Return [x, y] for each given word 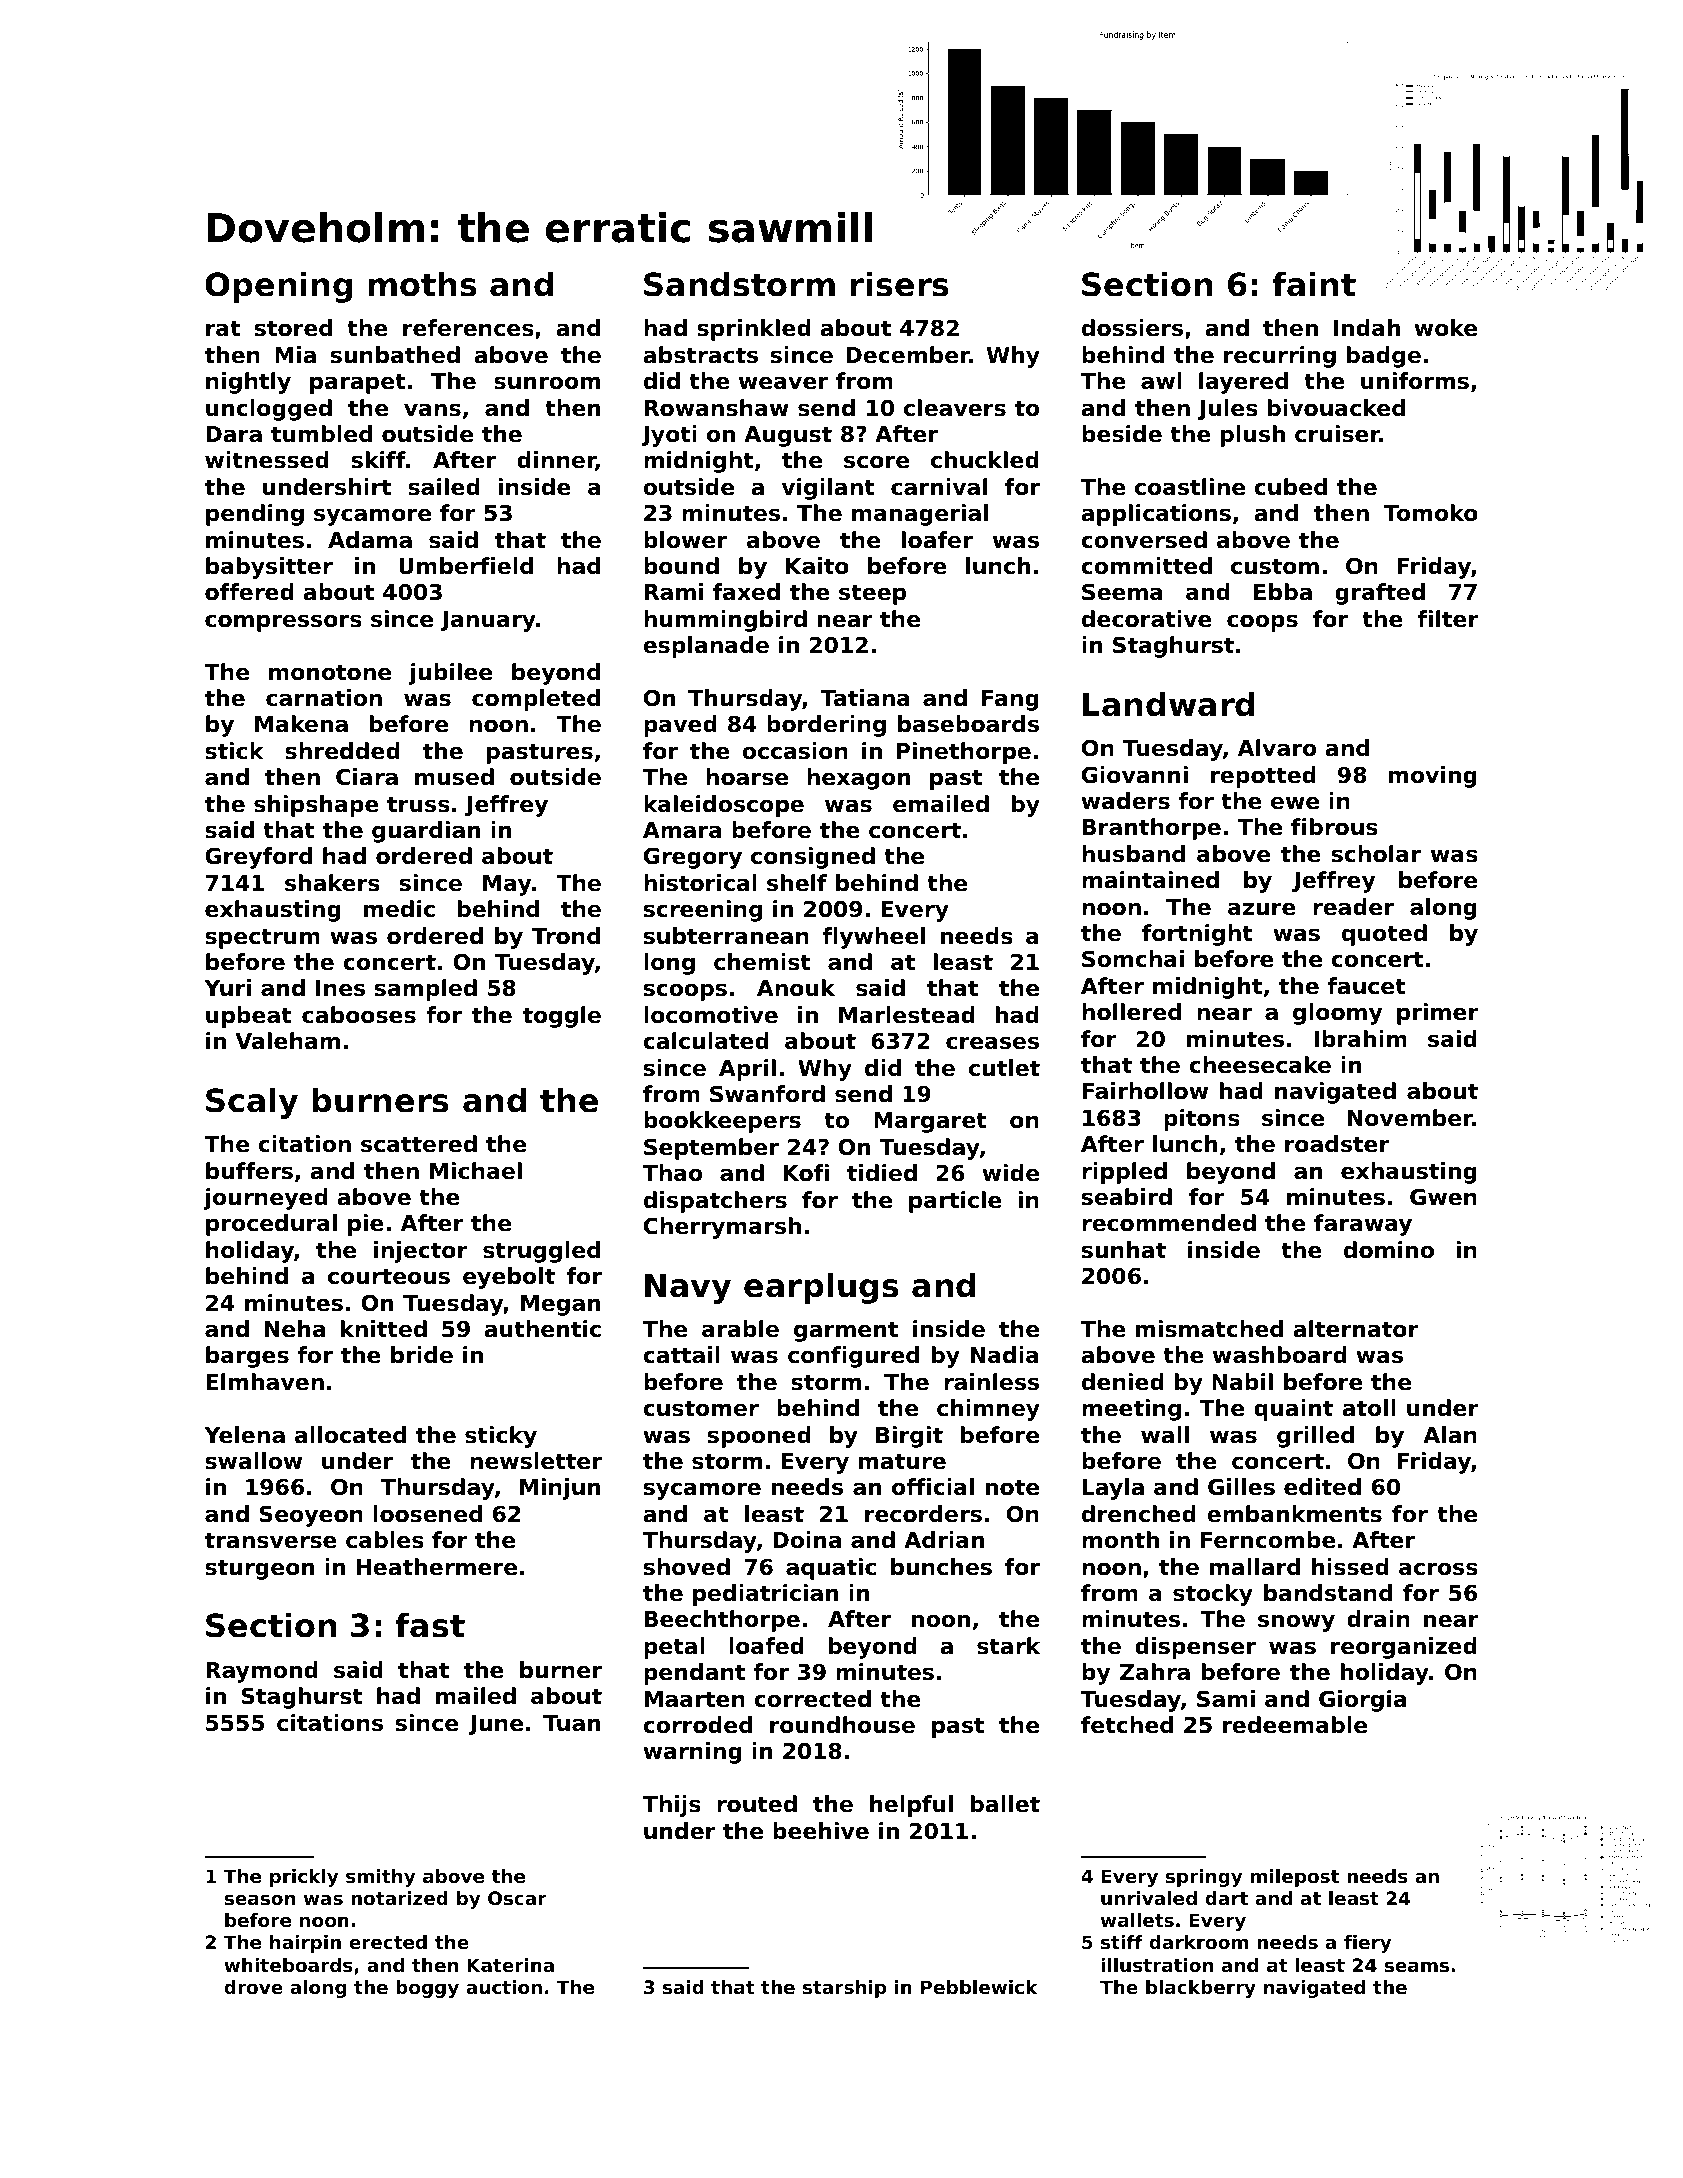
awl [1161, 381]
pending [255, 515]
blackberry [1201, 1989]
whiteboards [288, 1965]
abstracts [700, 355]
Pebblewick [979, 1987]
